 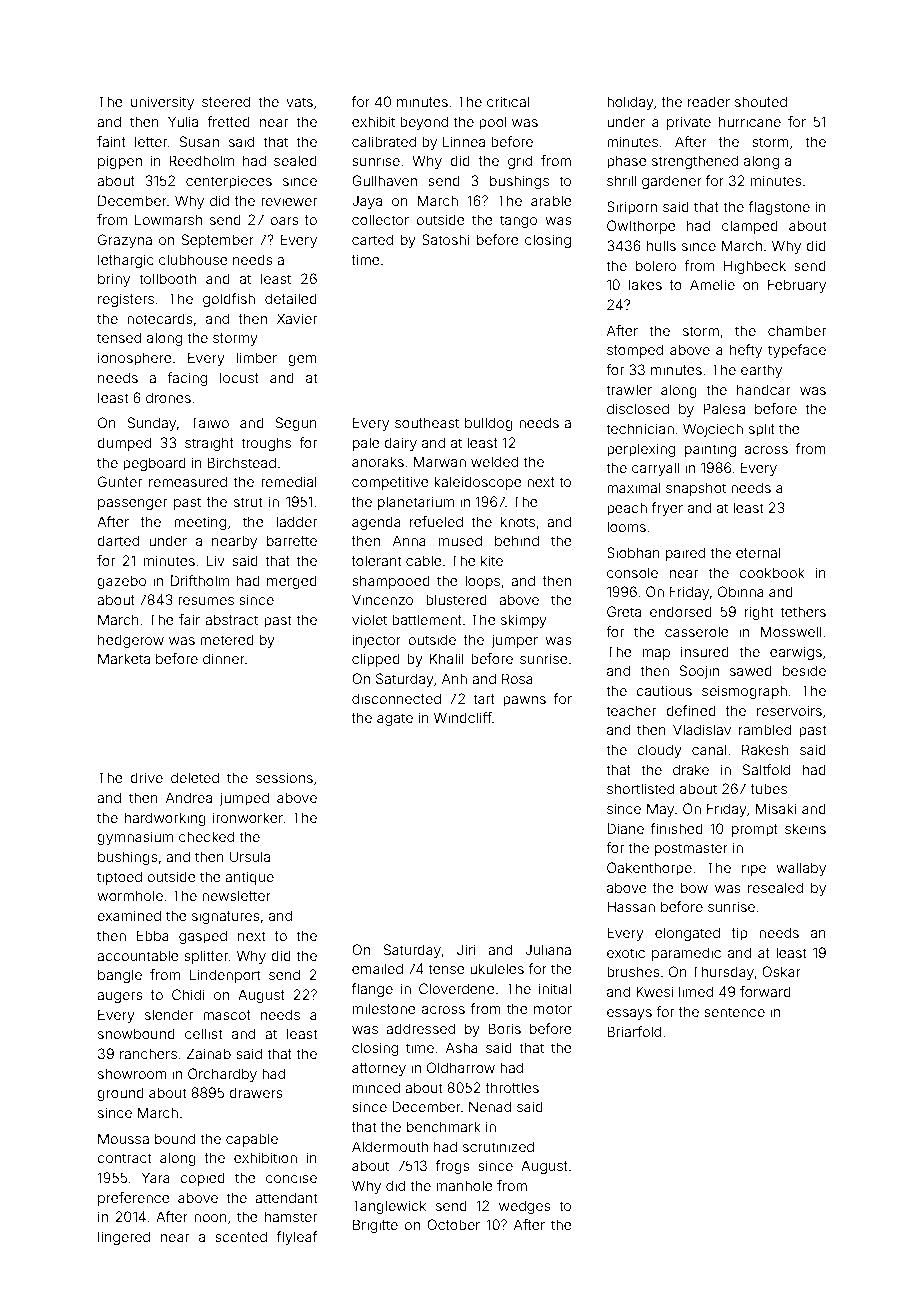 I want to click on wedges, so click(x=525, y=1207).
